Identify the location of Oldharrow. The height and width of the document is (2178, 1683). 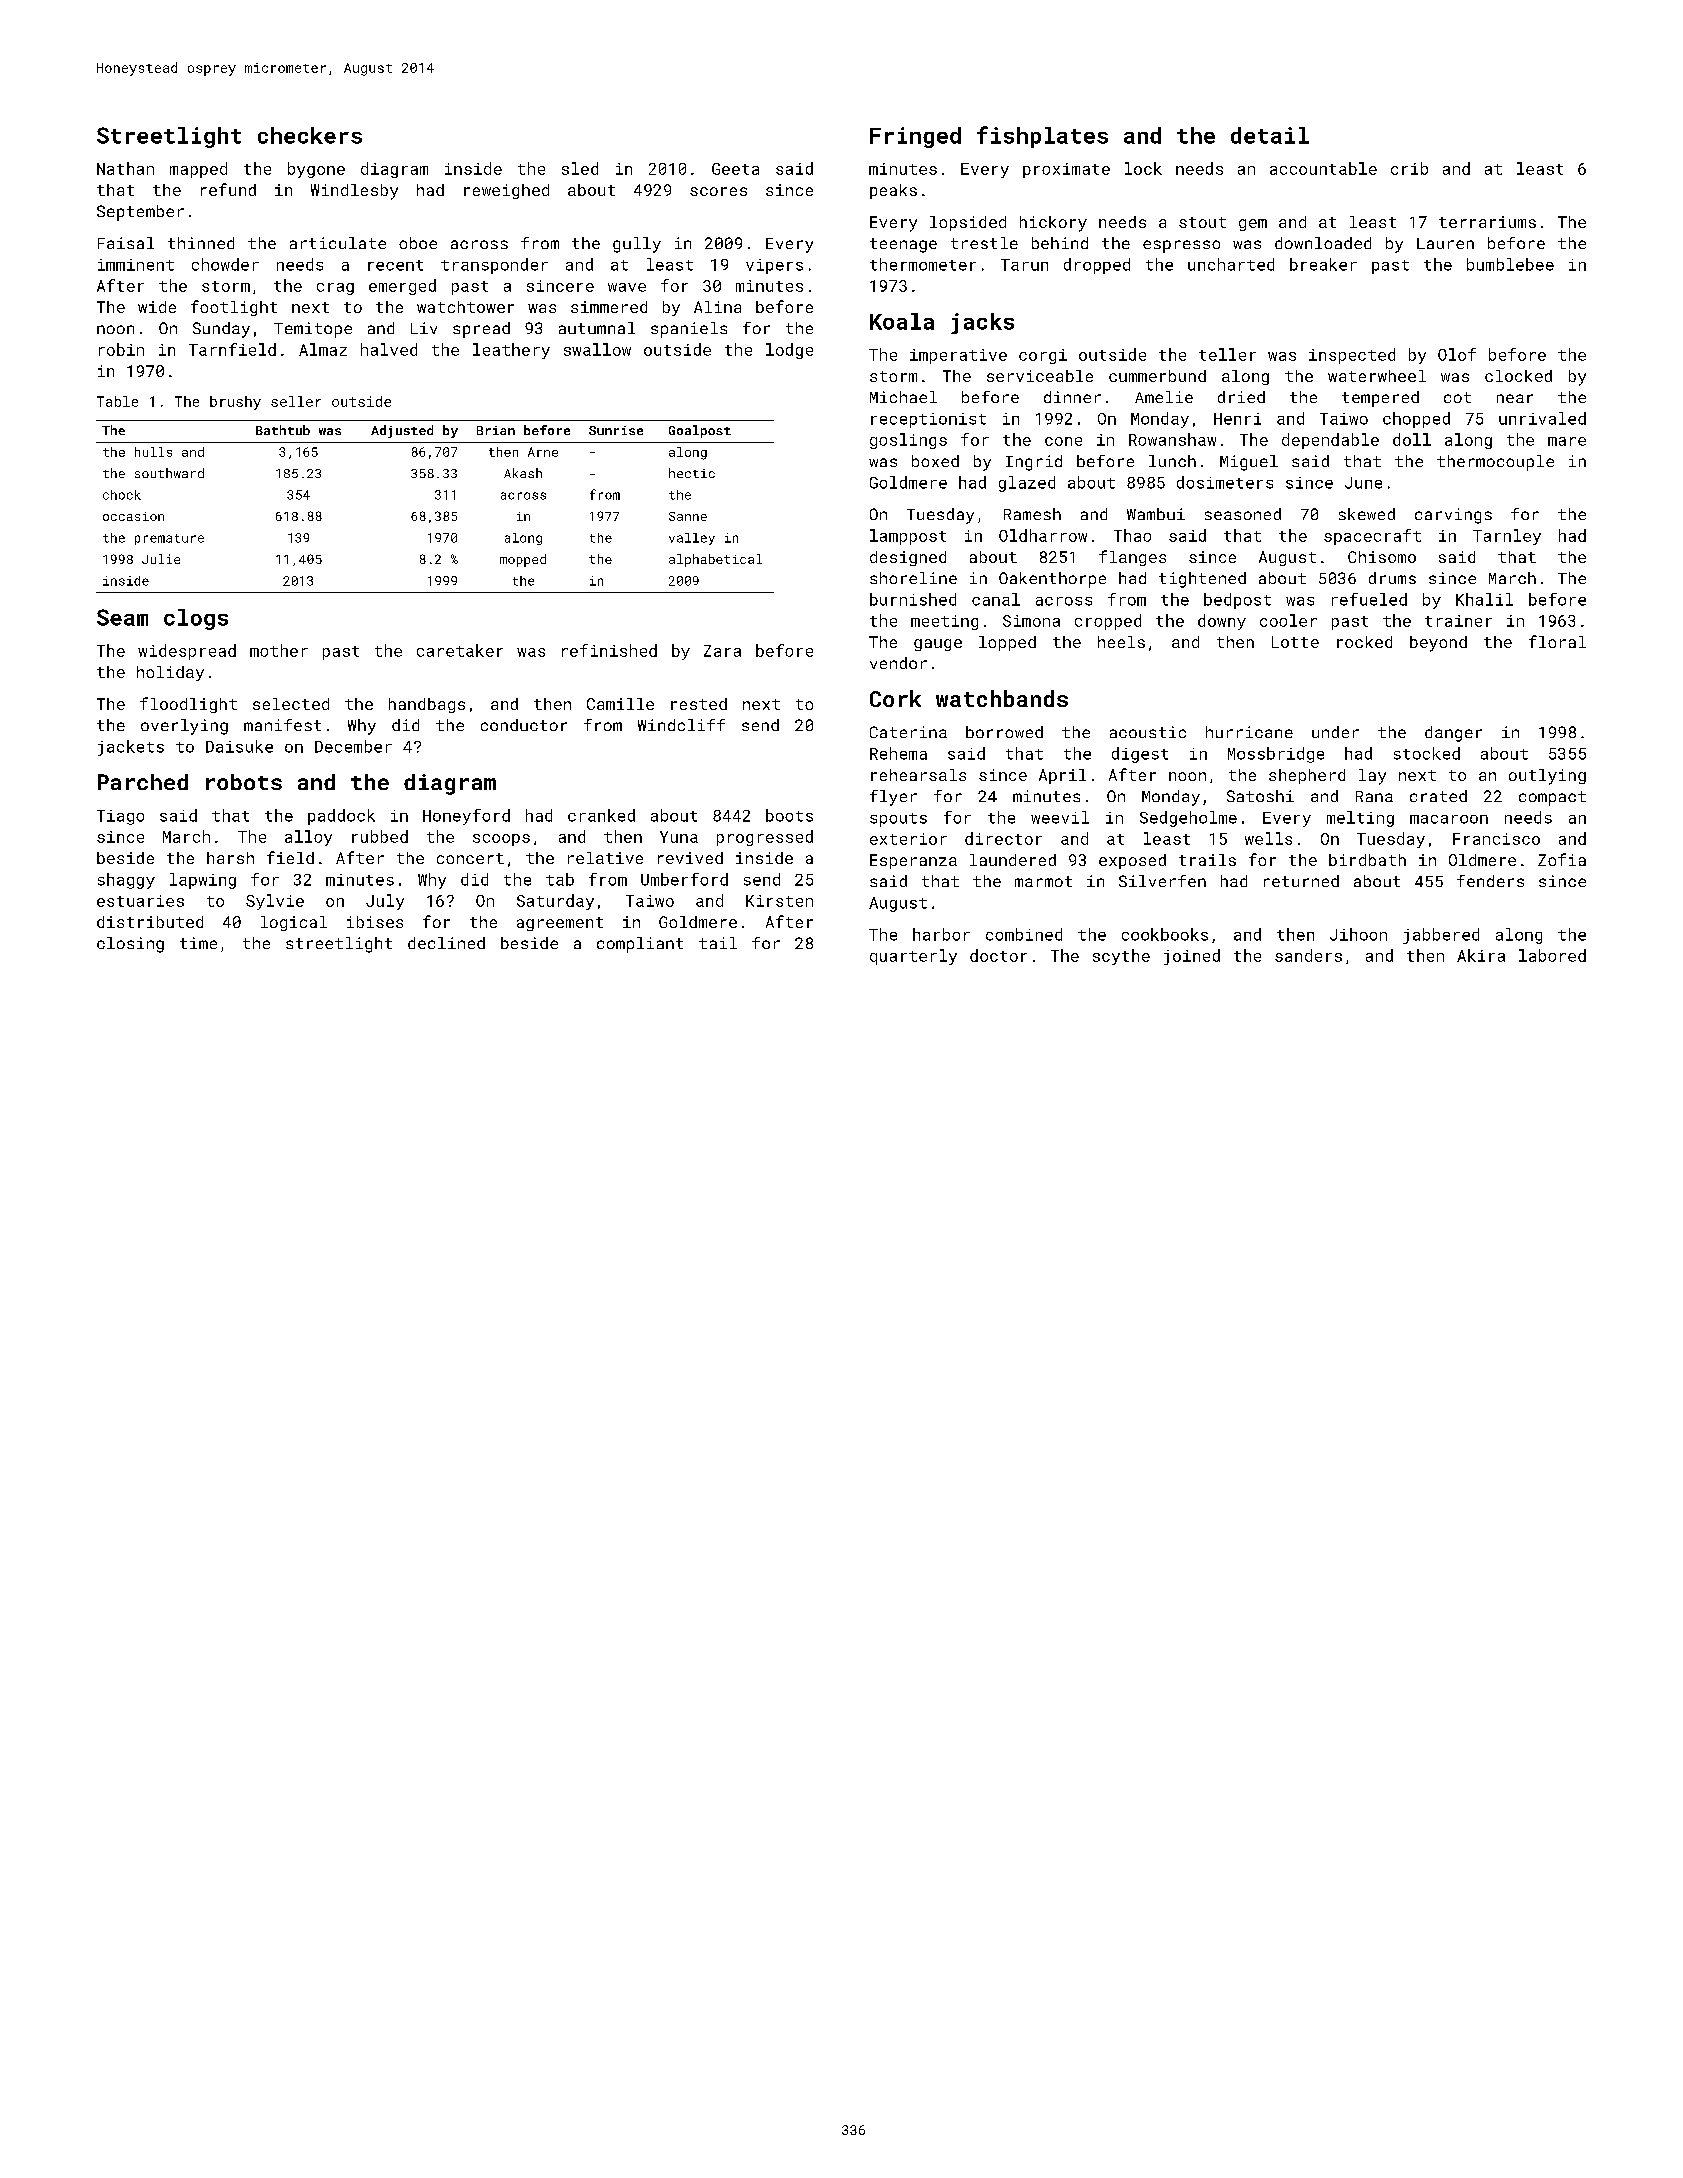
(1043, 535).
